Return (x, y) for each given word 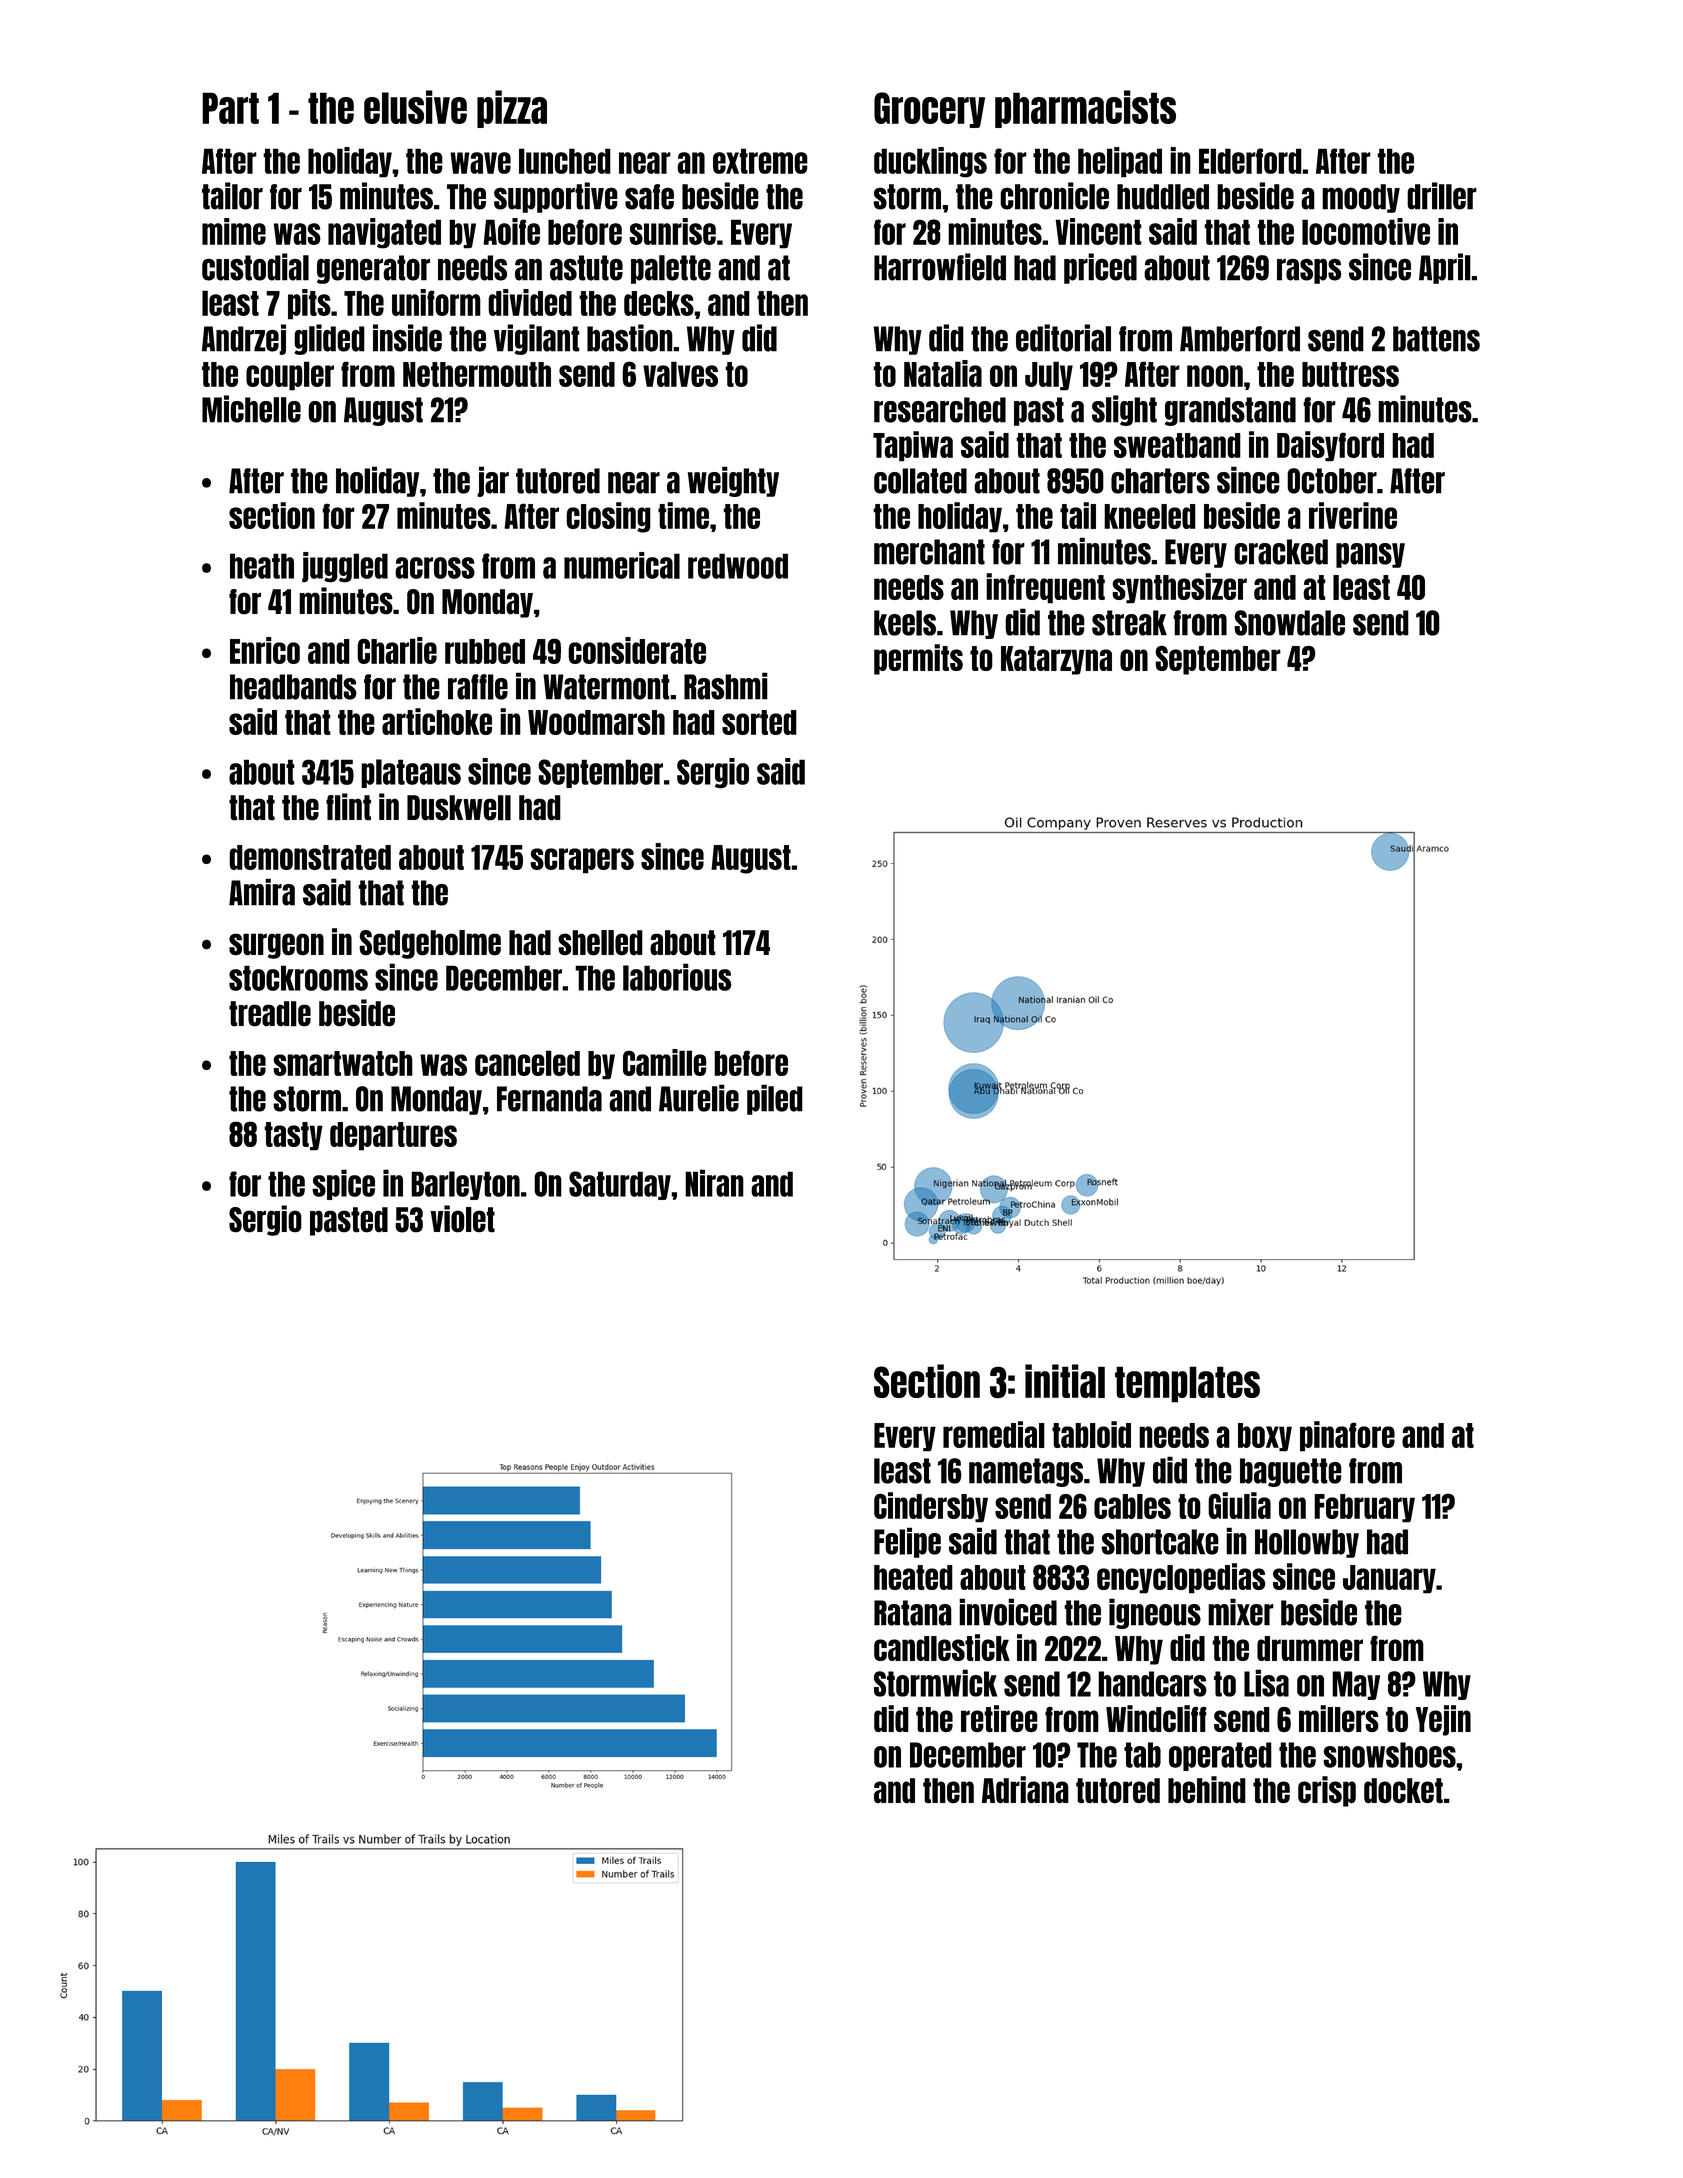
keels (905, 623)
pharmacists (1085, 109)
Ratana (913, 1613)
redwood (738, 566)
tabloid (1091, 1434)
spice (343, 1184)
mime (234, 231)
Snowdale (1289, 623)
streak (1129, 623)
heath (262, 566)
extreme (760, 161)
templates (1187, 1384)
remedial (994, 1434)
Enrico (265, 650)
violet (463, 1219)
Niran (714, 1183)
